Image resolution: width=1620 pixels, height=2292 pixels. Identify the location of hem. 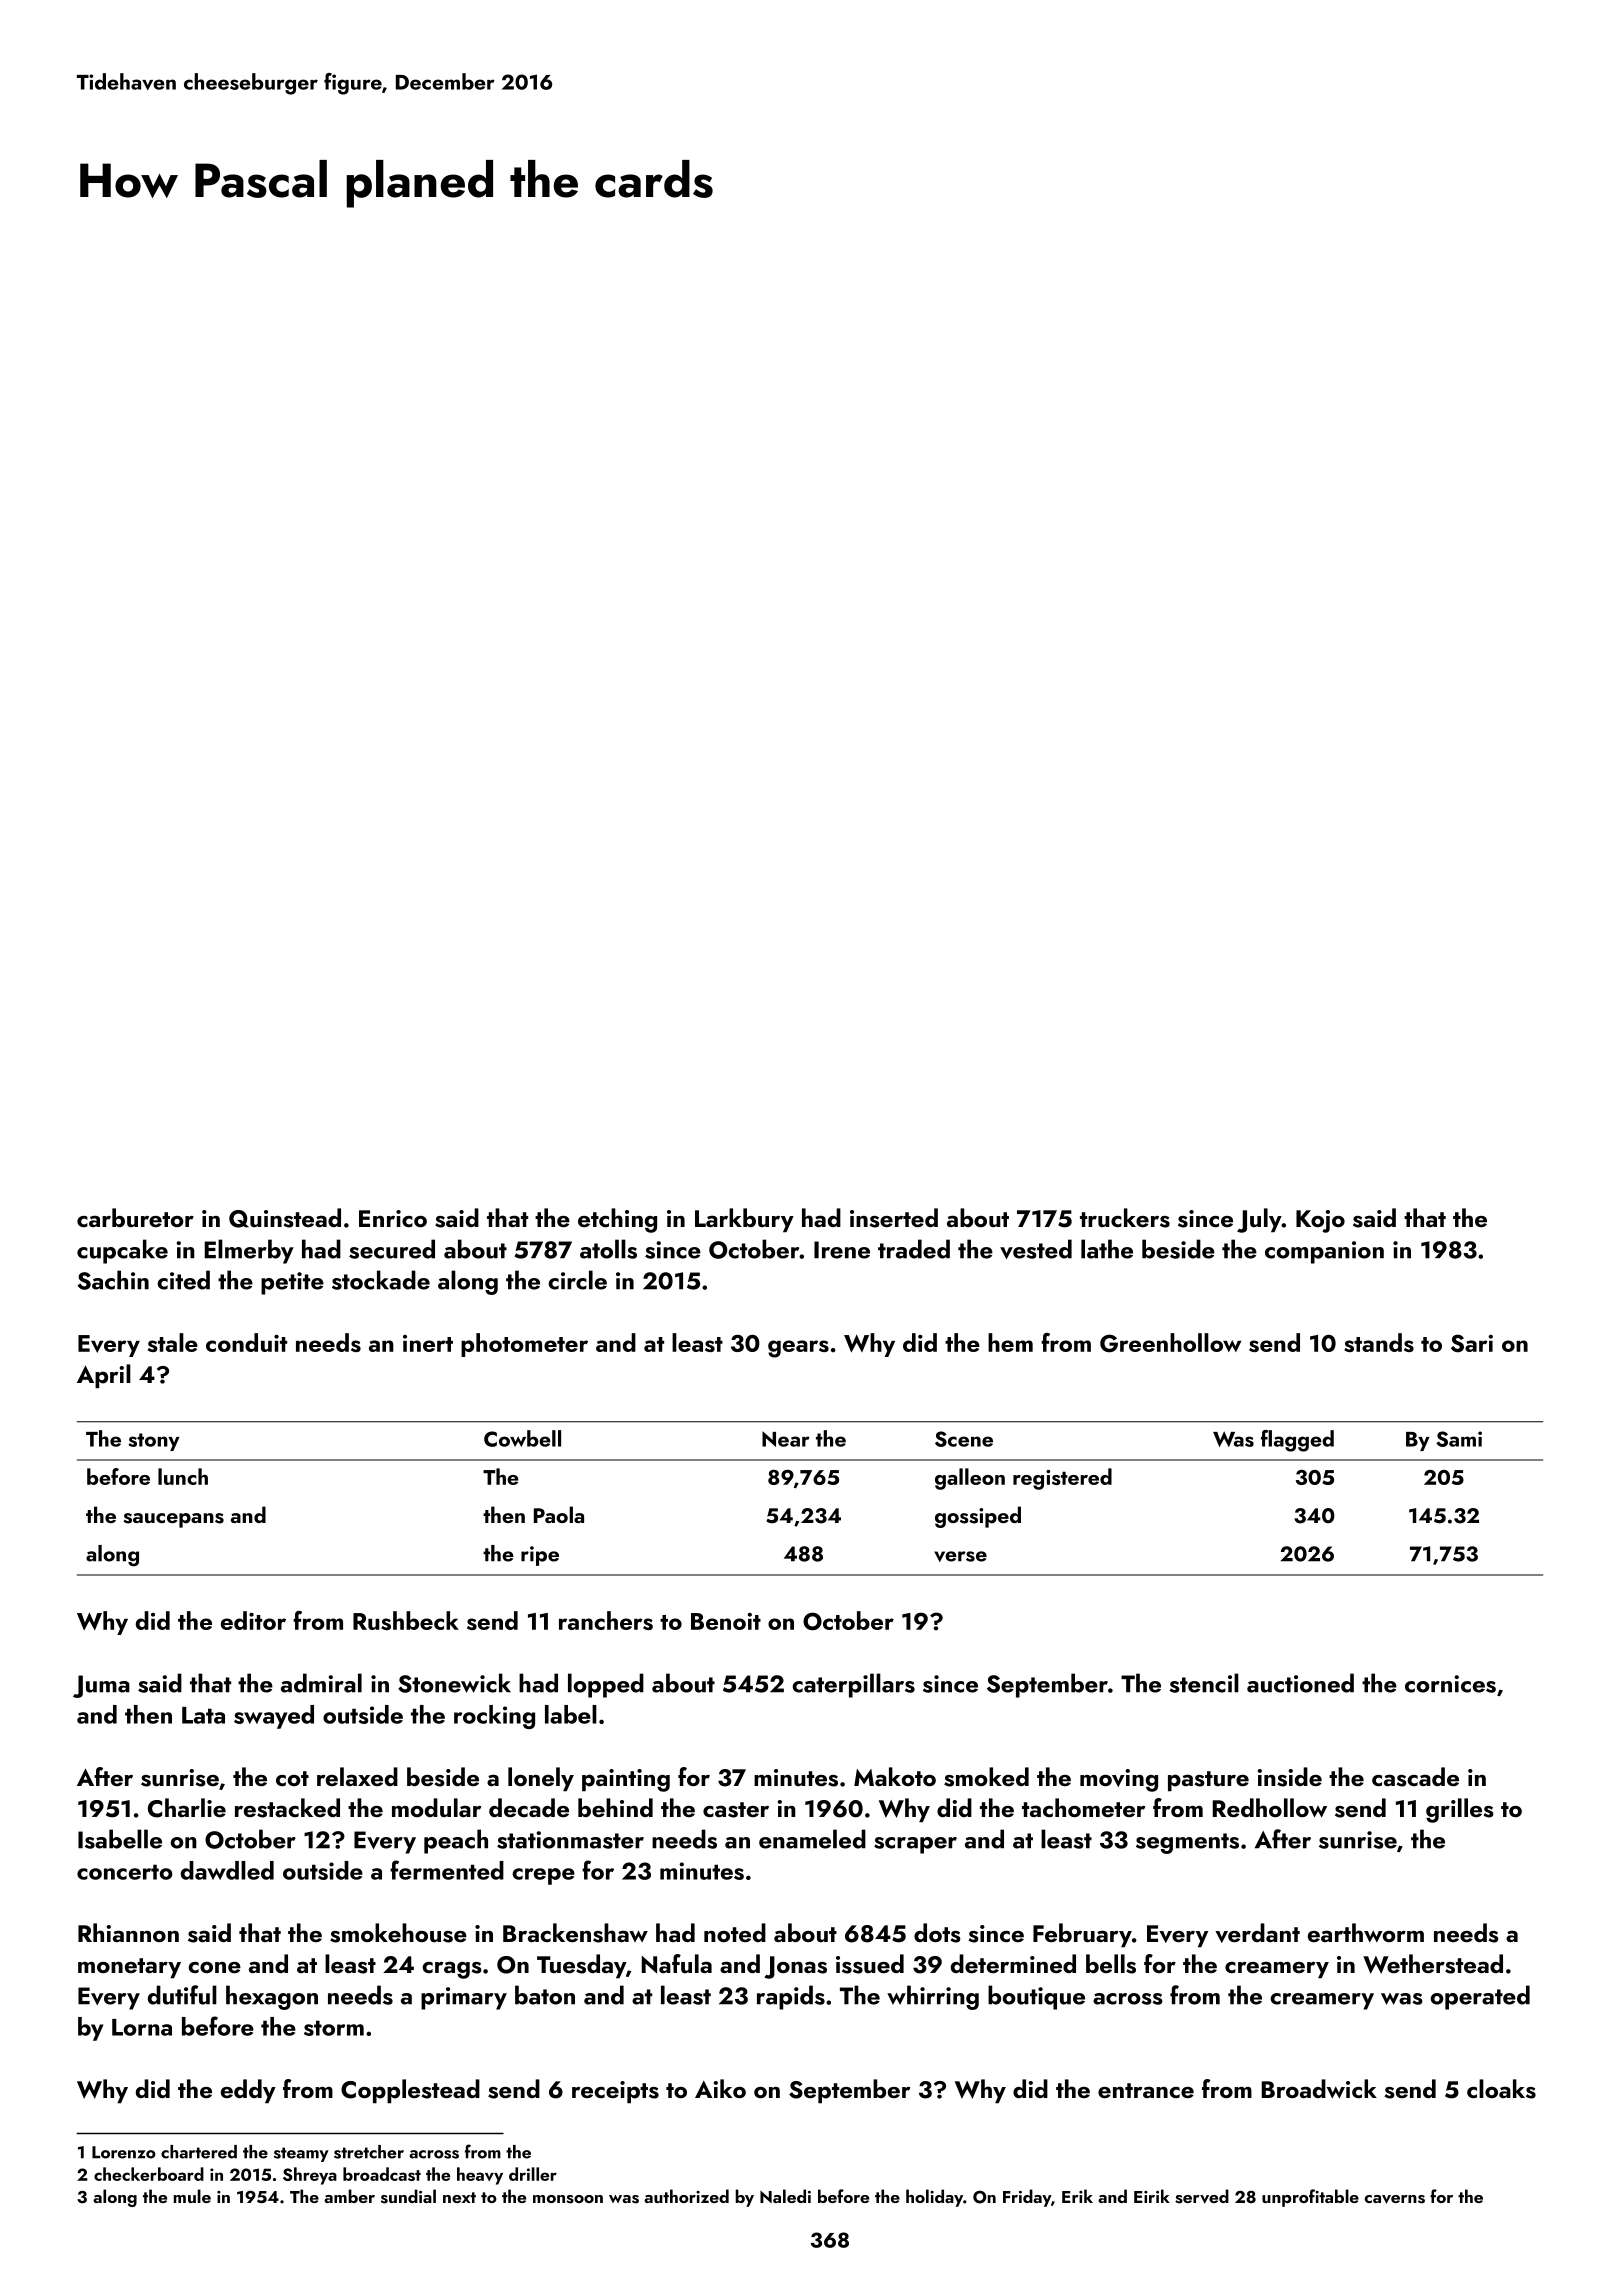
(1010, 1342).
